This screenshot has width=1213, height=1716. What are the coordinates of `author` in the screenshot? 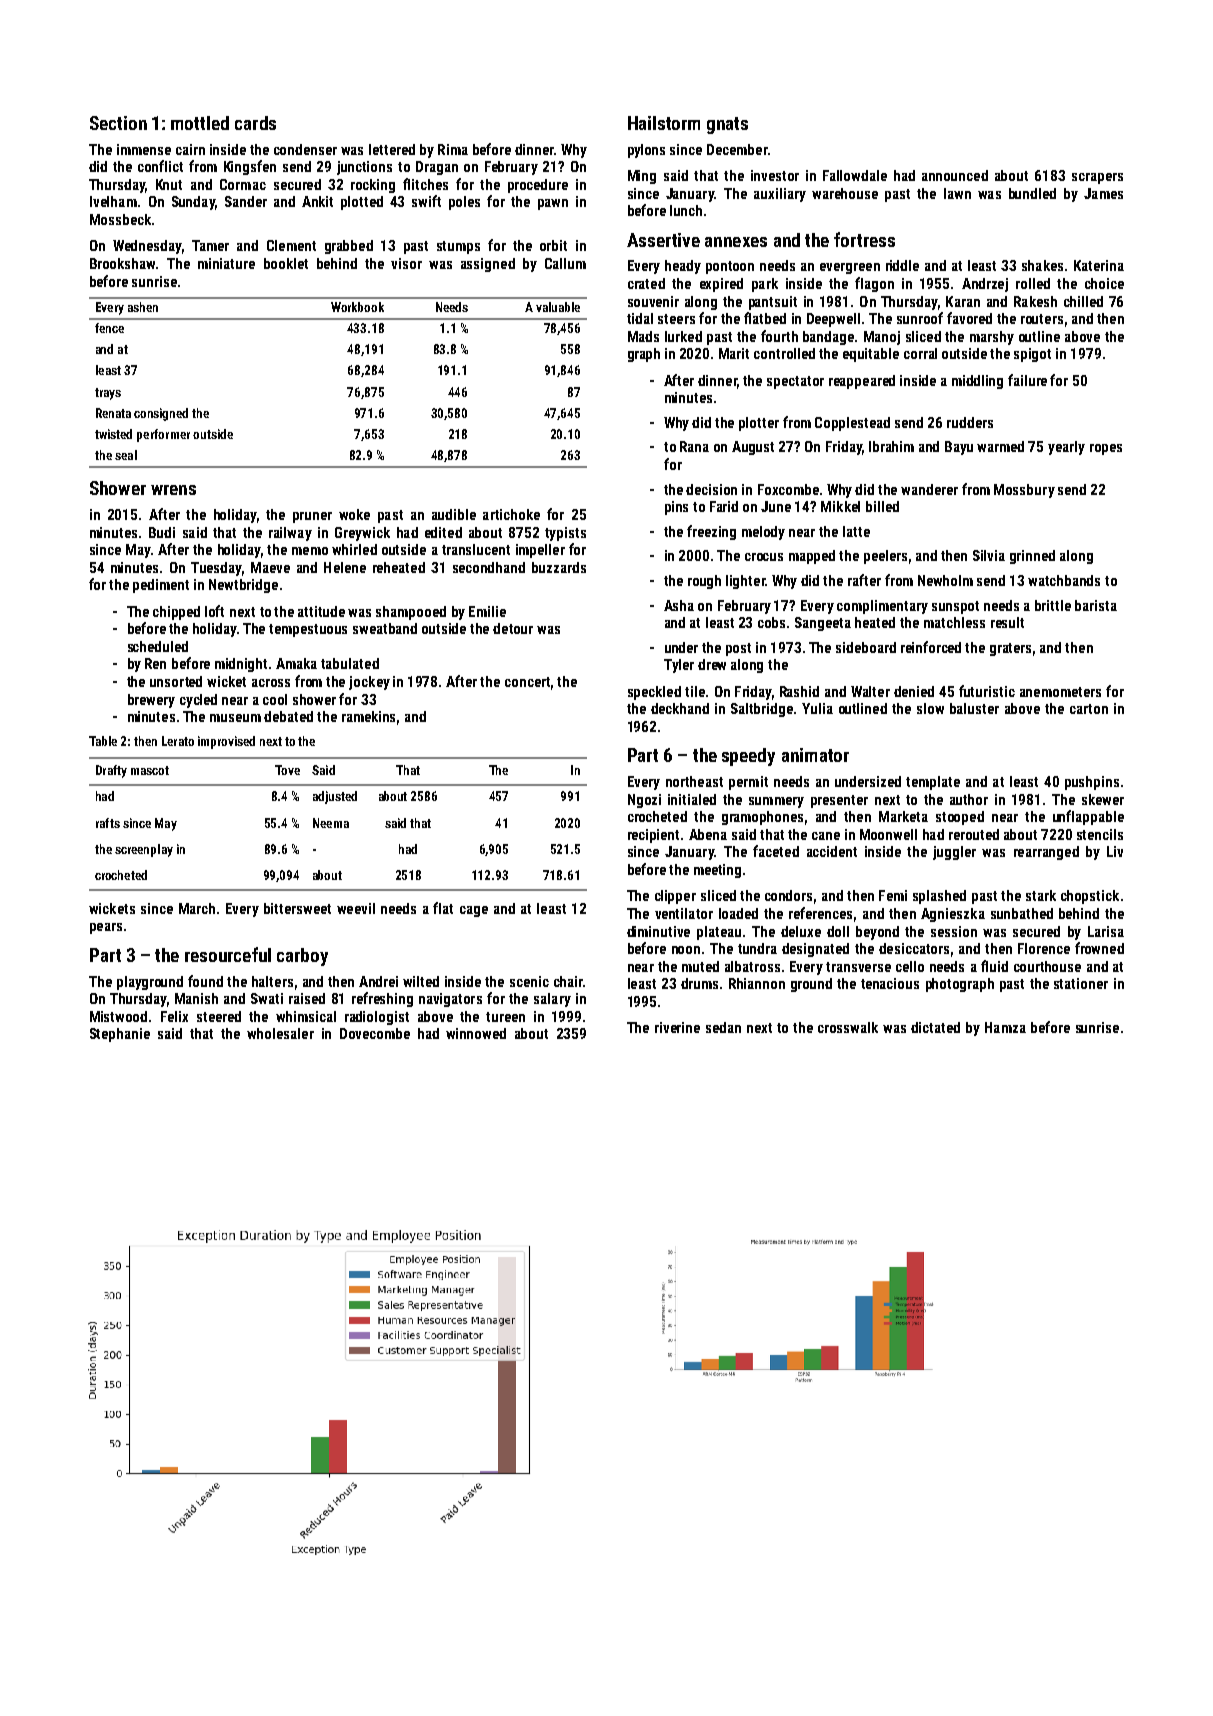 It's located at (969, 799).
